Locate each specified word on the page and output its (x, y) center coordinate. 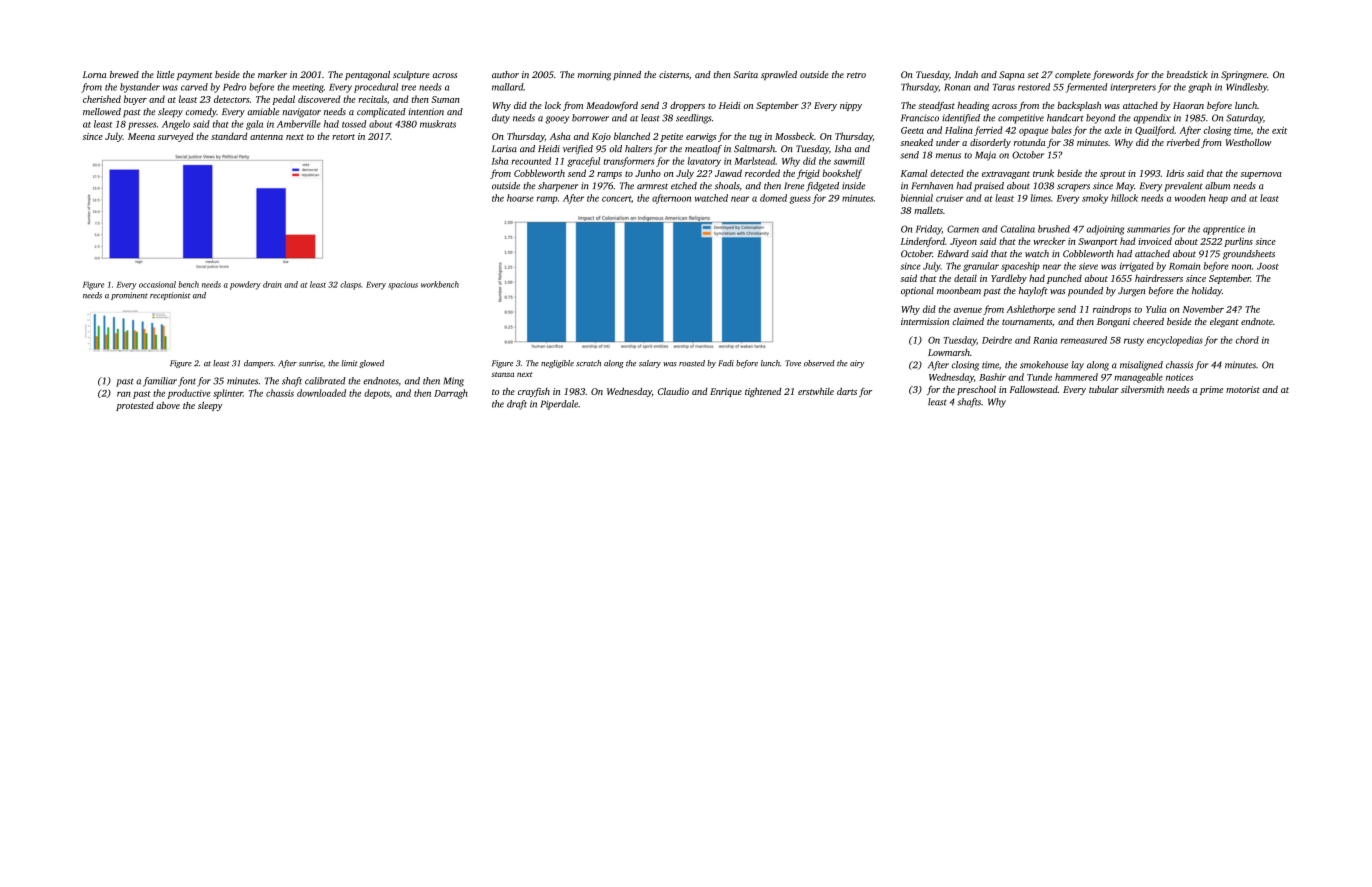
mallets (928, 210)
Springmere (1244, 76)
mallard (508, 87)
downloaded (321, 393)
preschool (976, 390)
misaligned (1141, 366)
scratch (588, 363)
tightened (763, 392)
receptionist (170, 296)
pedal (283, 100)
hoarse (520, 198)
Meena (141, 136)
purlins (1238, 242)
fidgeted (822, 187)
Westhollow (1248, 142)
